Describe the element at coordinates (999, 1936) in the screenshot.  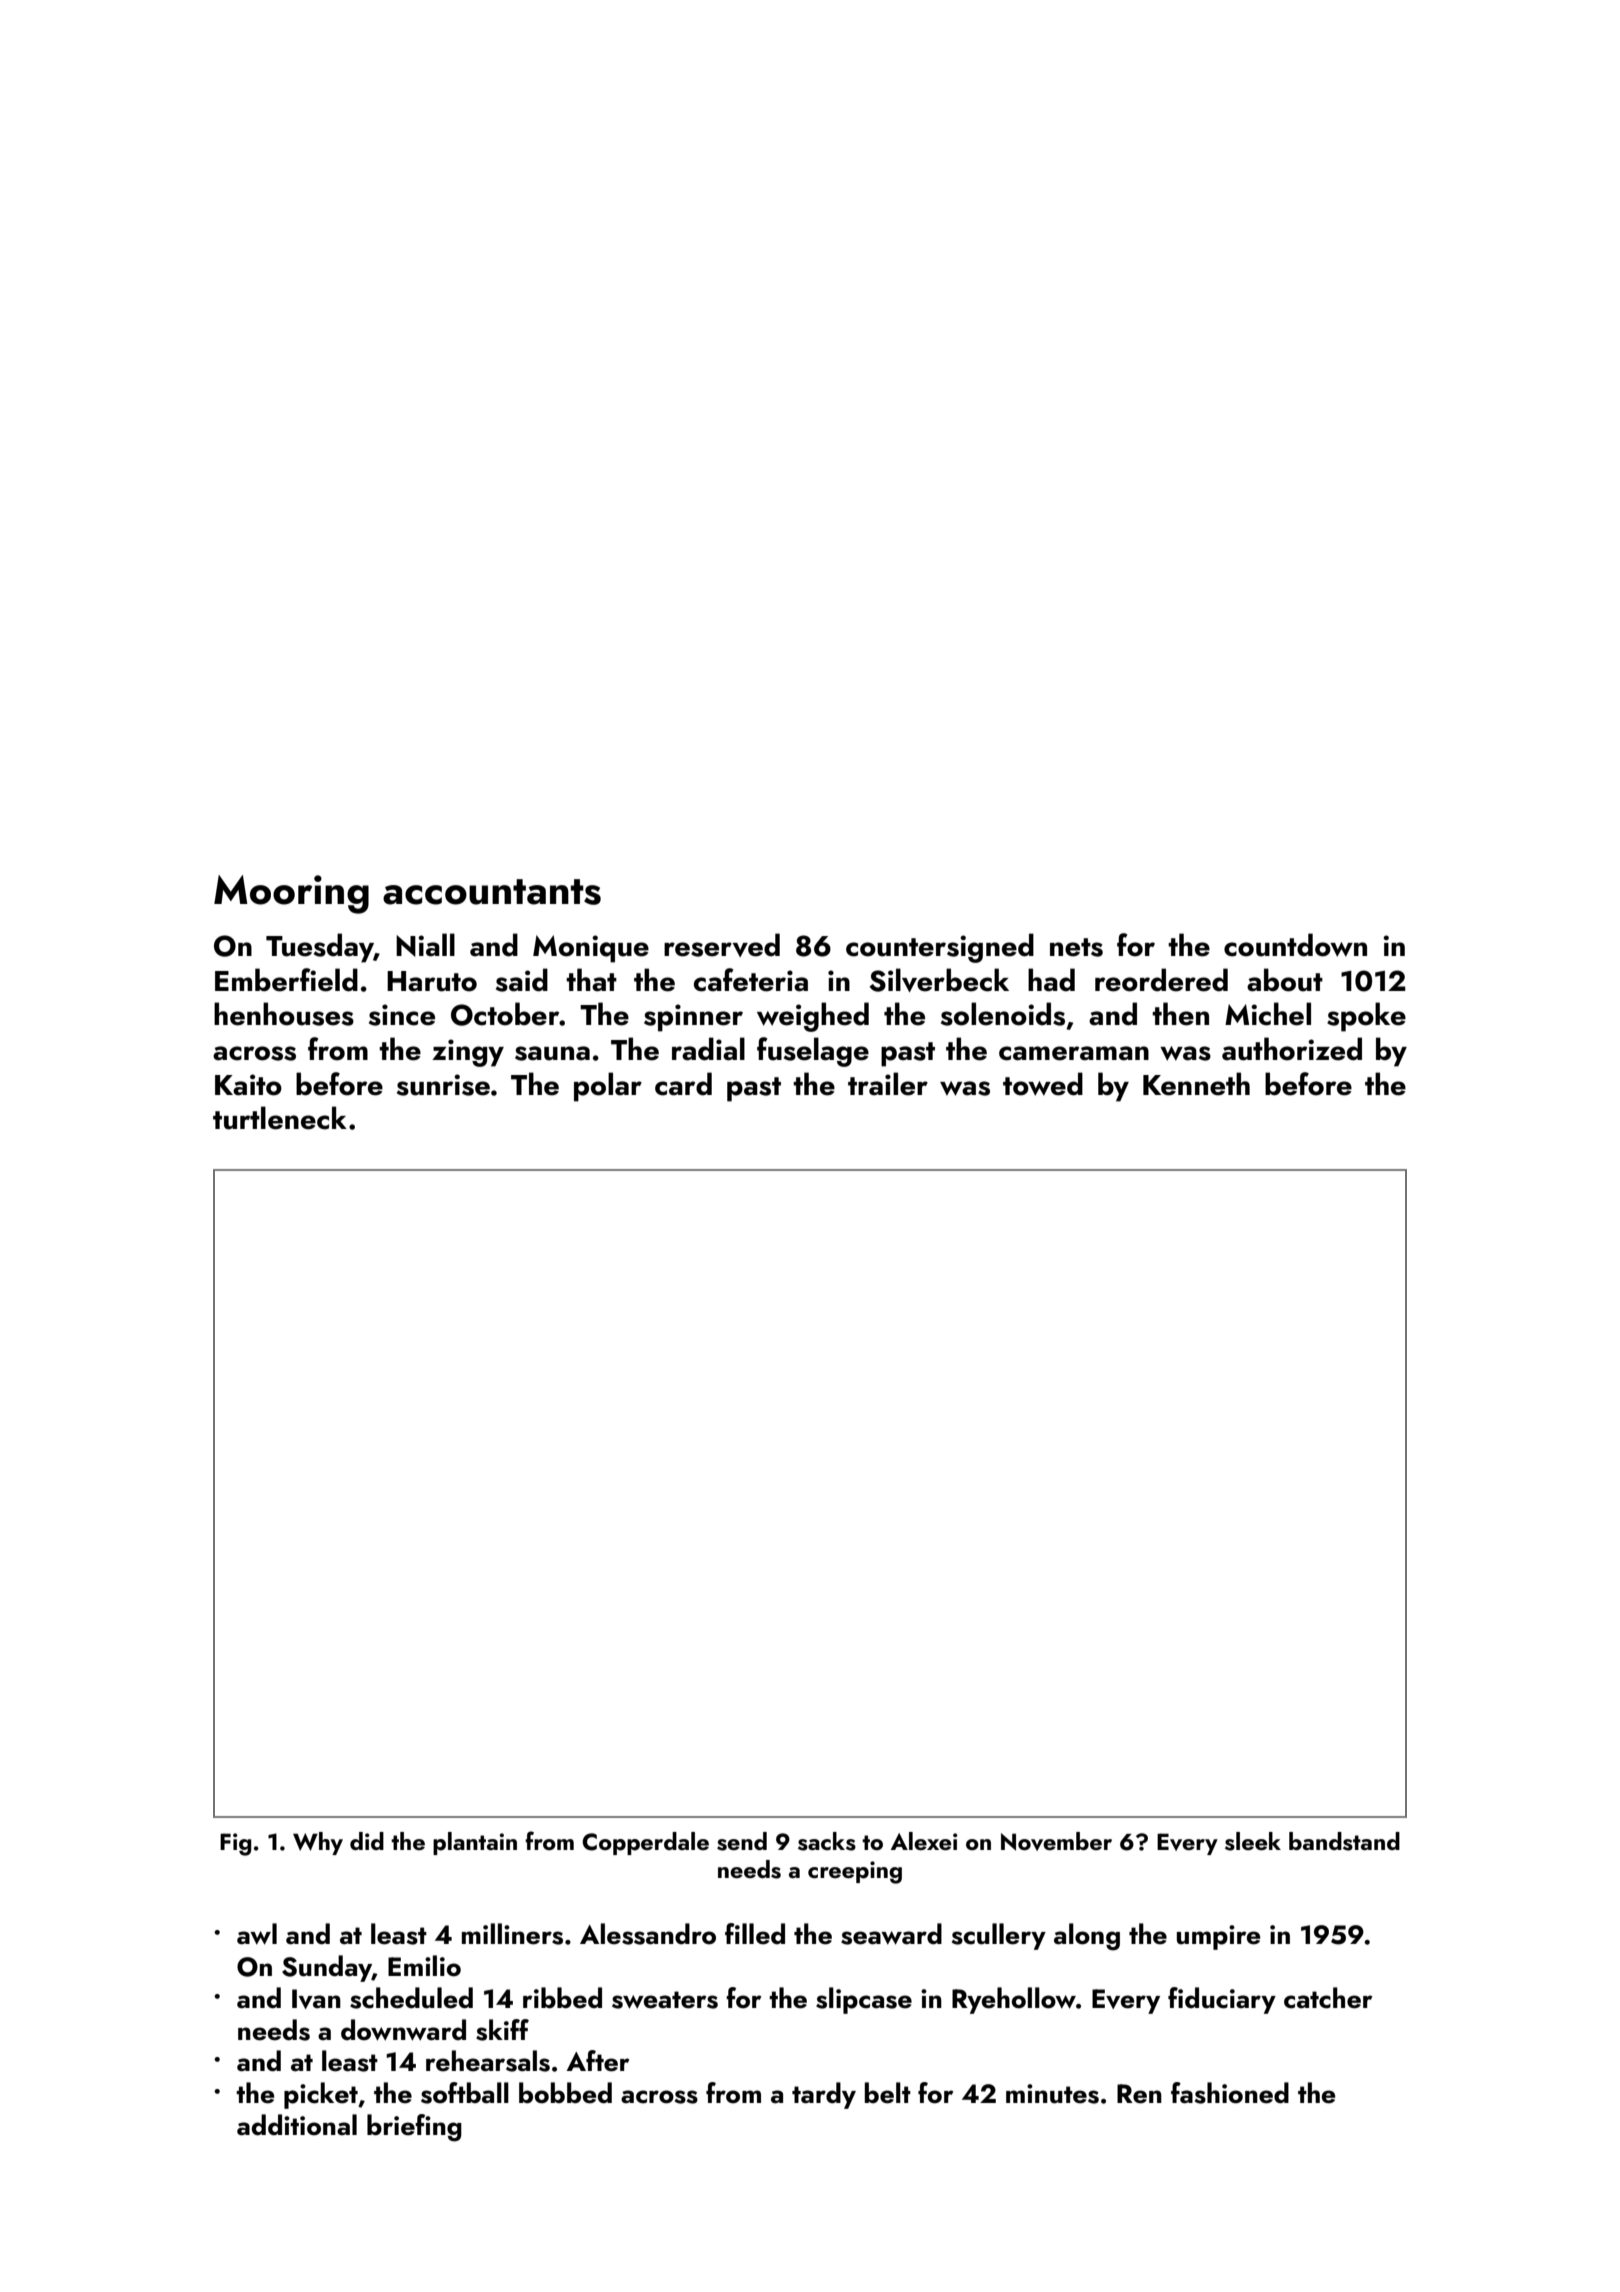
I see `scullery` at that location.
